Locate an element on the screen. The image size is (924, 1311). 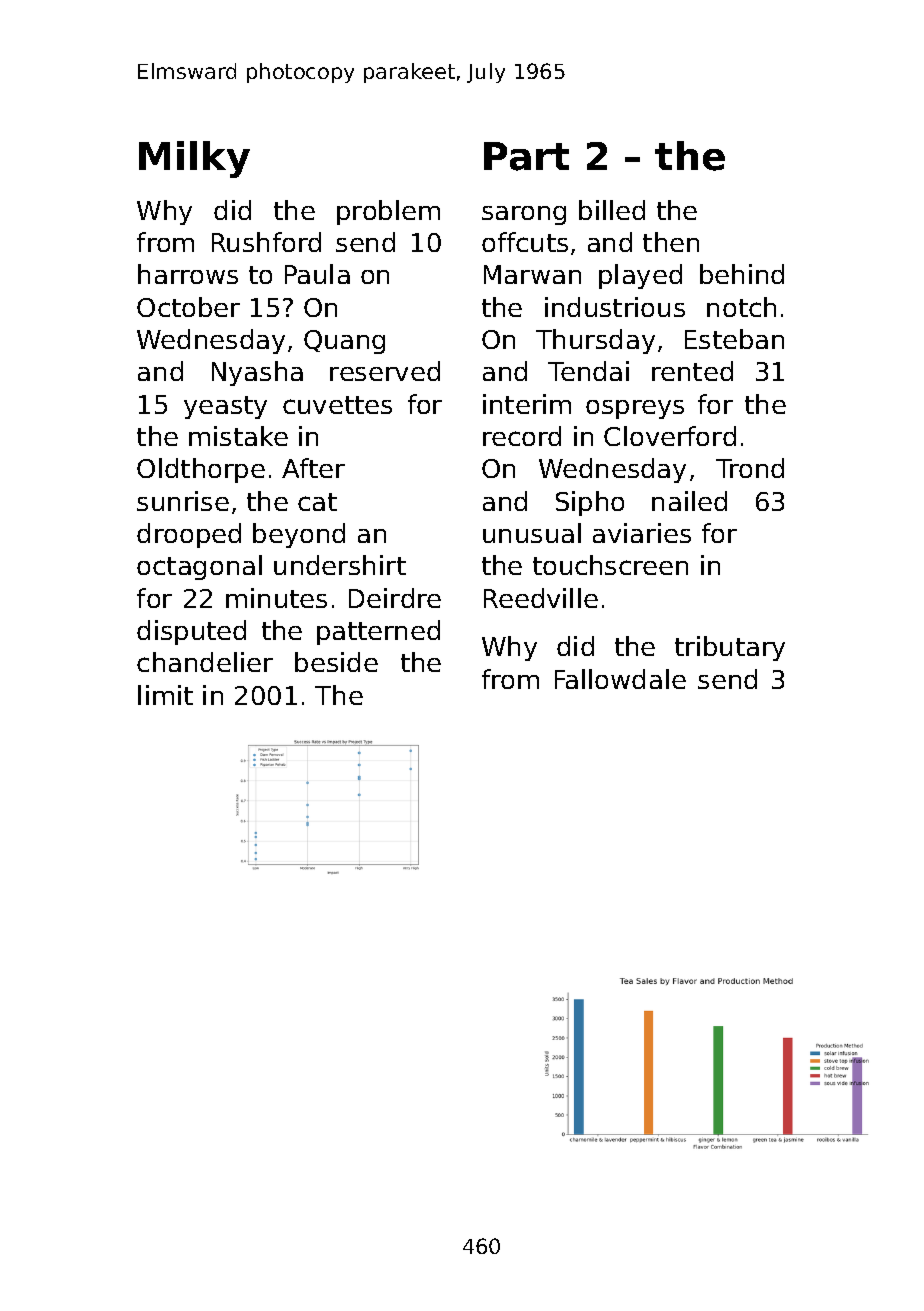
Quang is located at coordinates (344, 342).
